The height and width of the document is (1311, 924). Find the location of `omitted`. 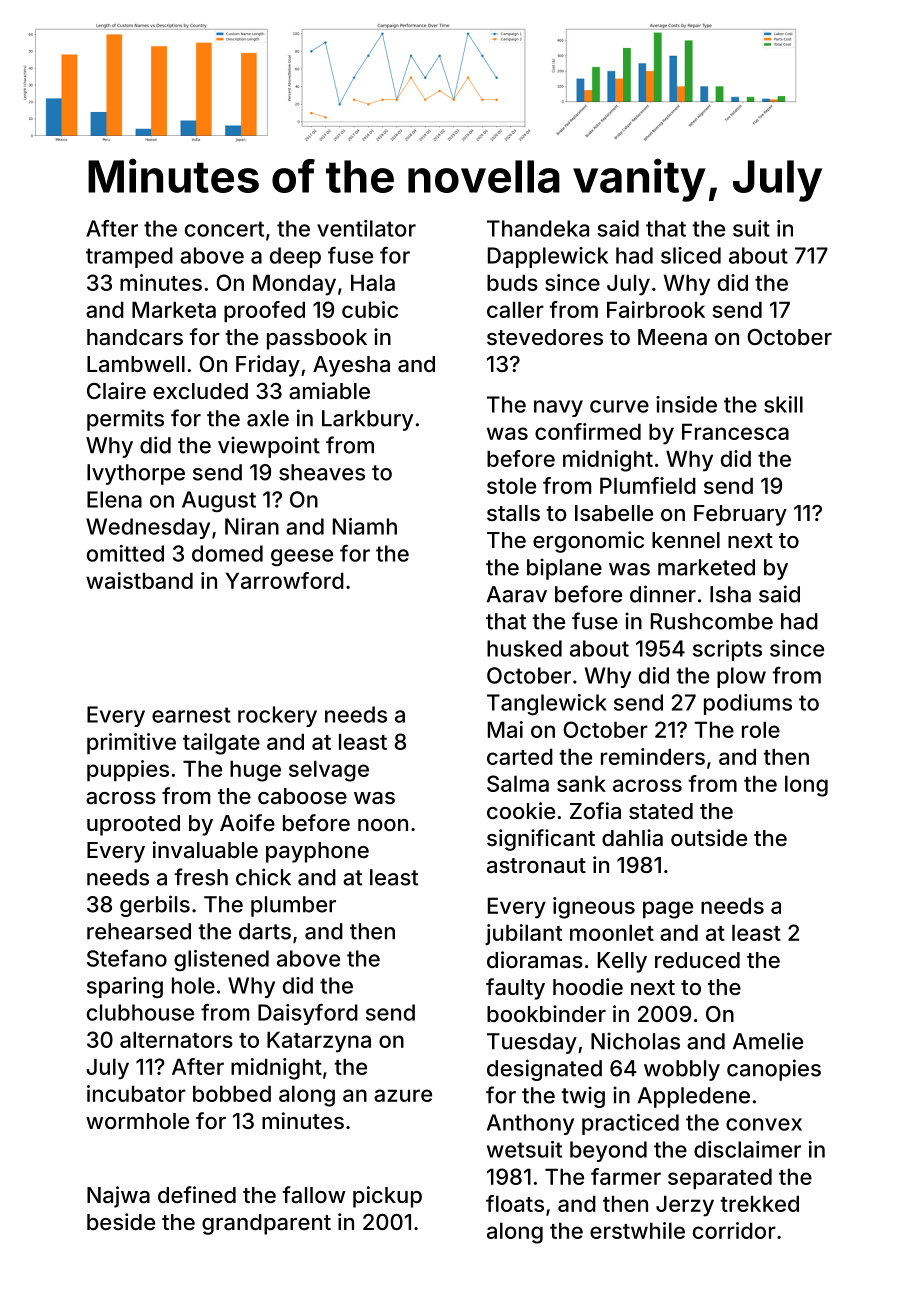

omitted is located at coordinates (125, 553).
